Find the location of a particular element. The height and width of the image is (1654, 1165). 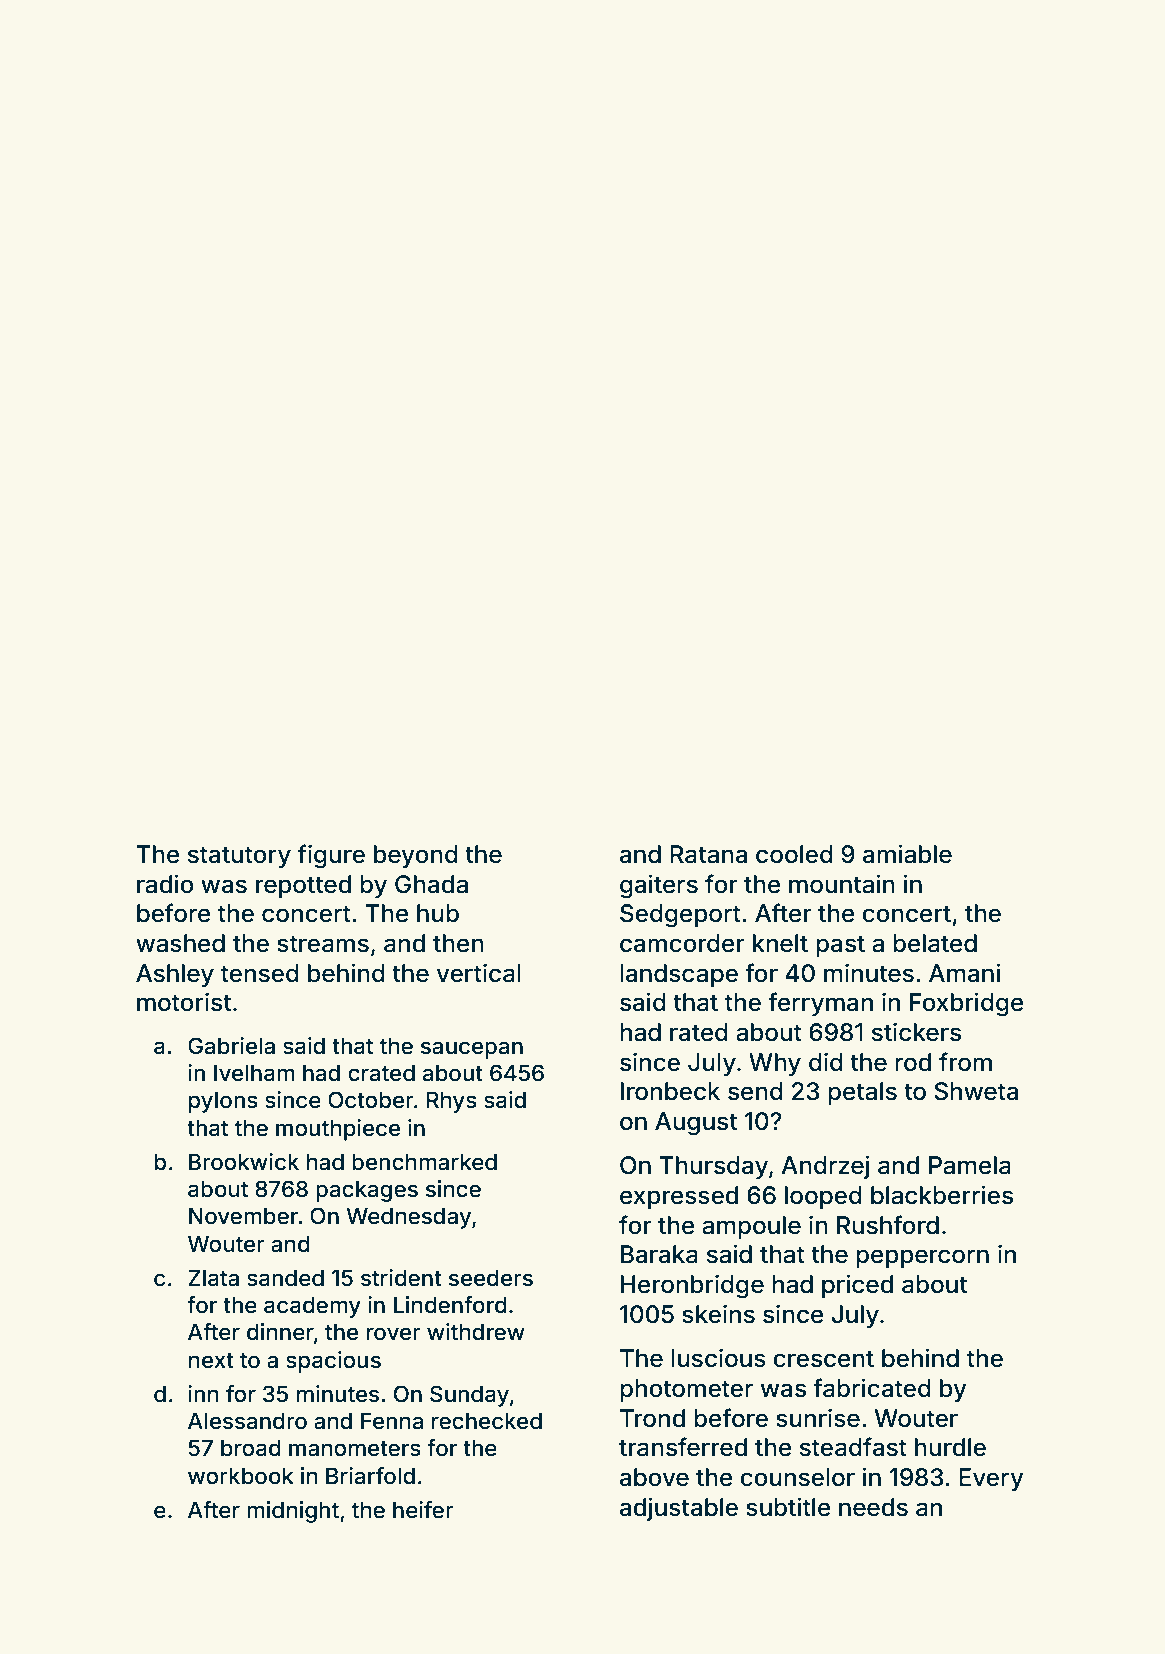

peppercorn is located at coordinates (922, 1258).
